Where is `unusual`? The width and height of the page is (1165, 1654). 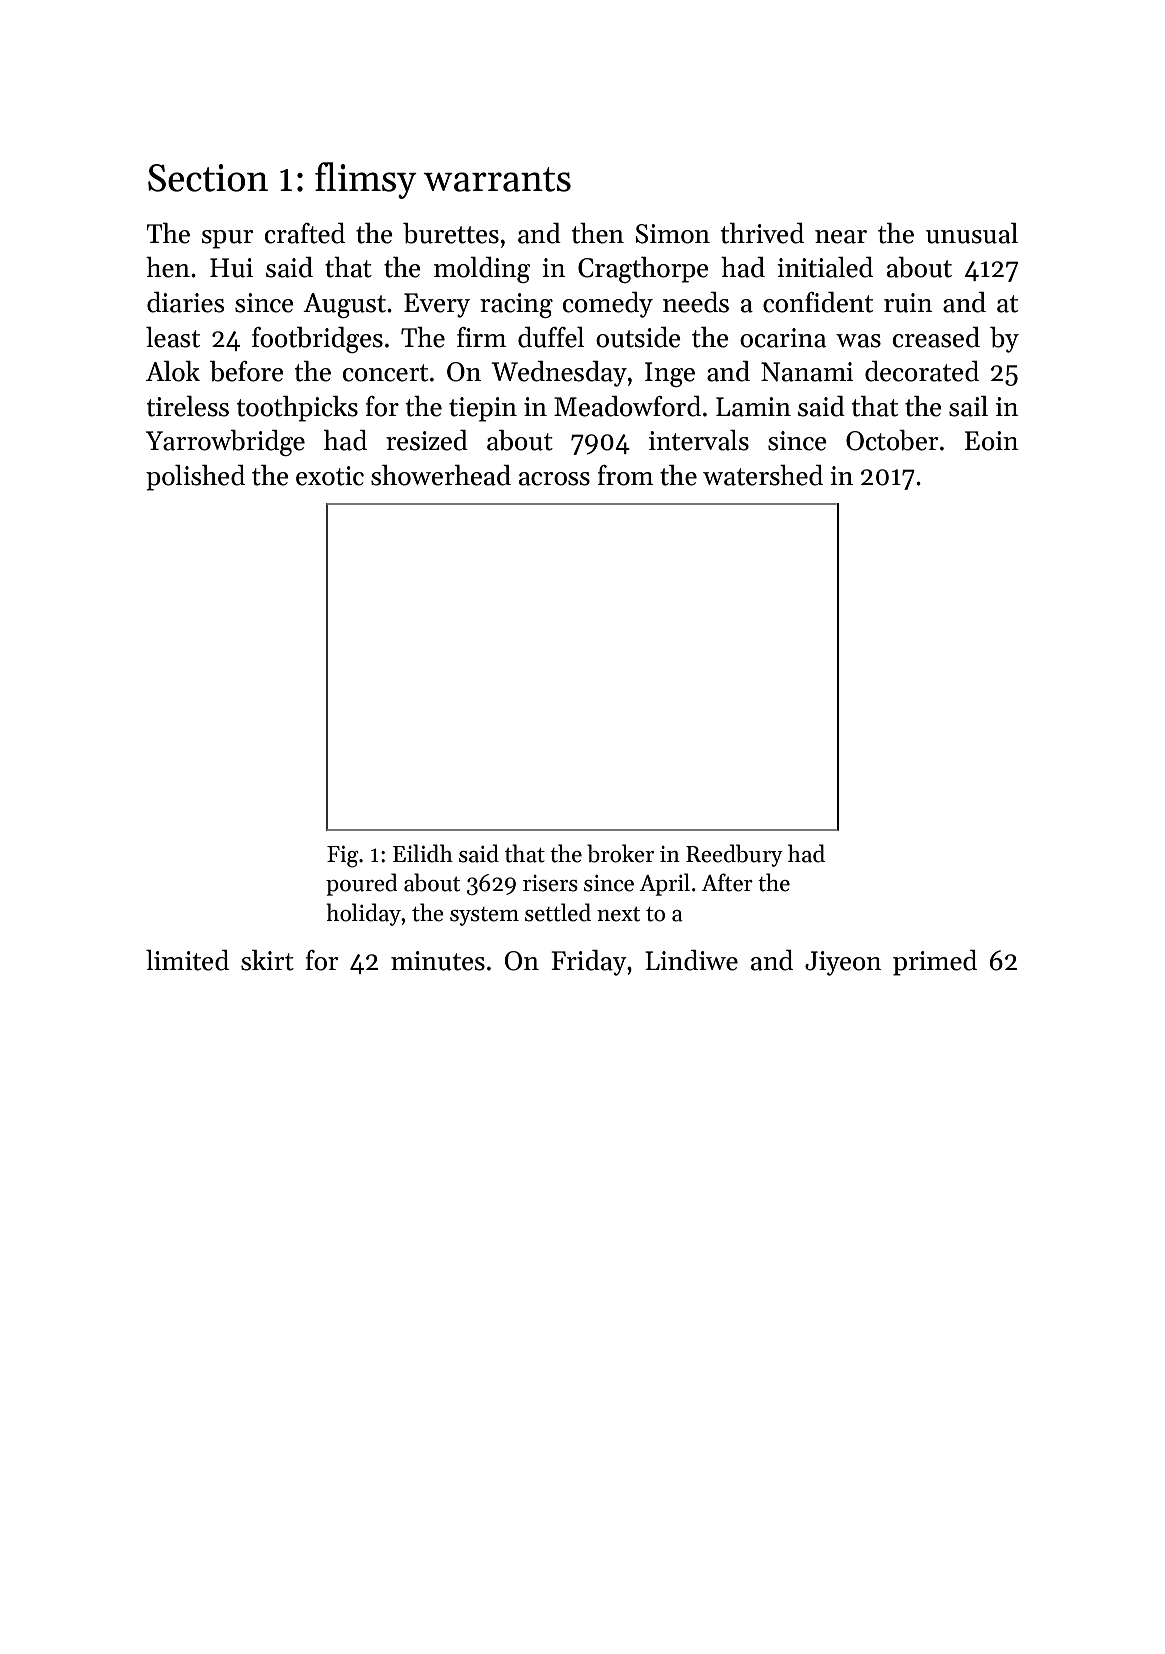
unusual is located at coordinates (972, 233).
